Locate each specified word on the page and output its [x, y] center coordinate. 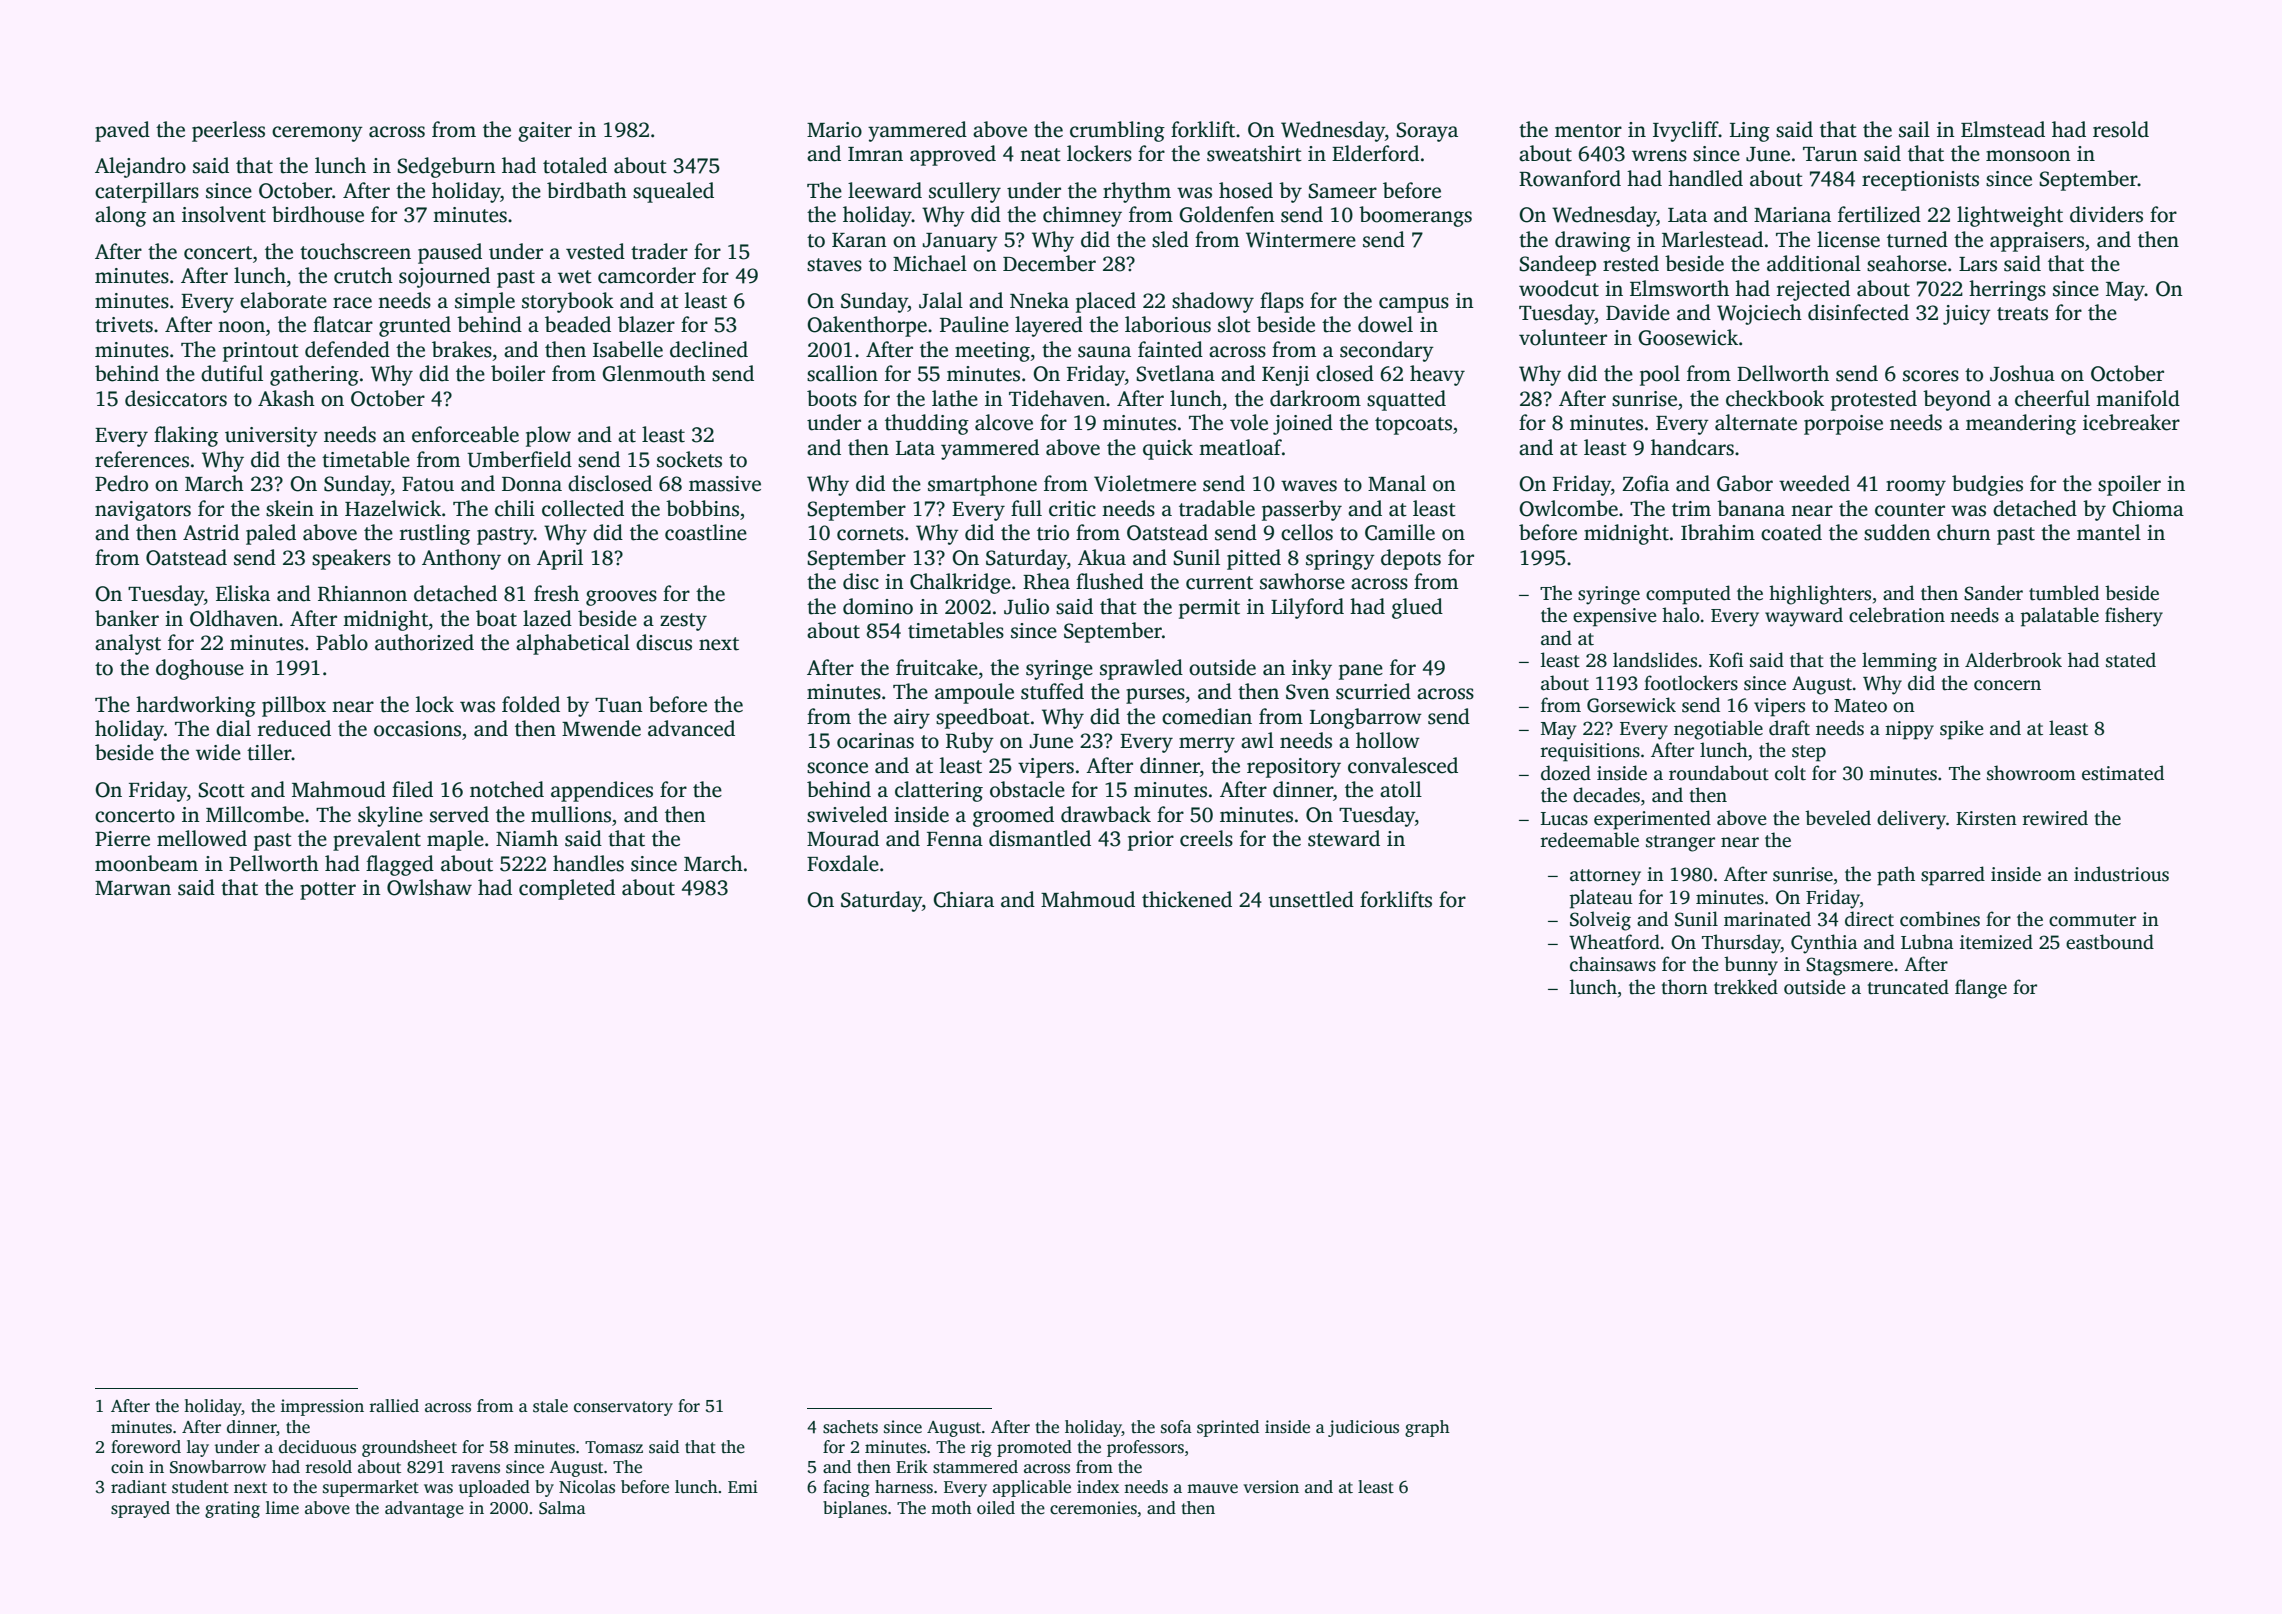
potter [328, 891]
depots [1411, 559]
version [1271, 1487]
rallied [394, 1406]
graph [1427, 1428]
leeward [885, 190]
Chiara [963, 899]
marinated [1767, 919]
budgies [1987, 485]
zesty [683, 622]
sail [1914, 129]
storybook [568, 302]
